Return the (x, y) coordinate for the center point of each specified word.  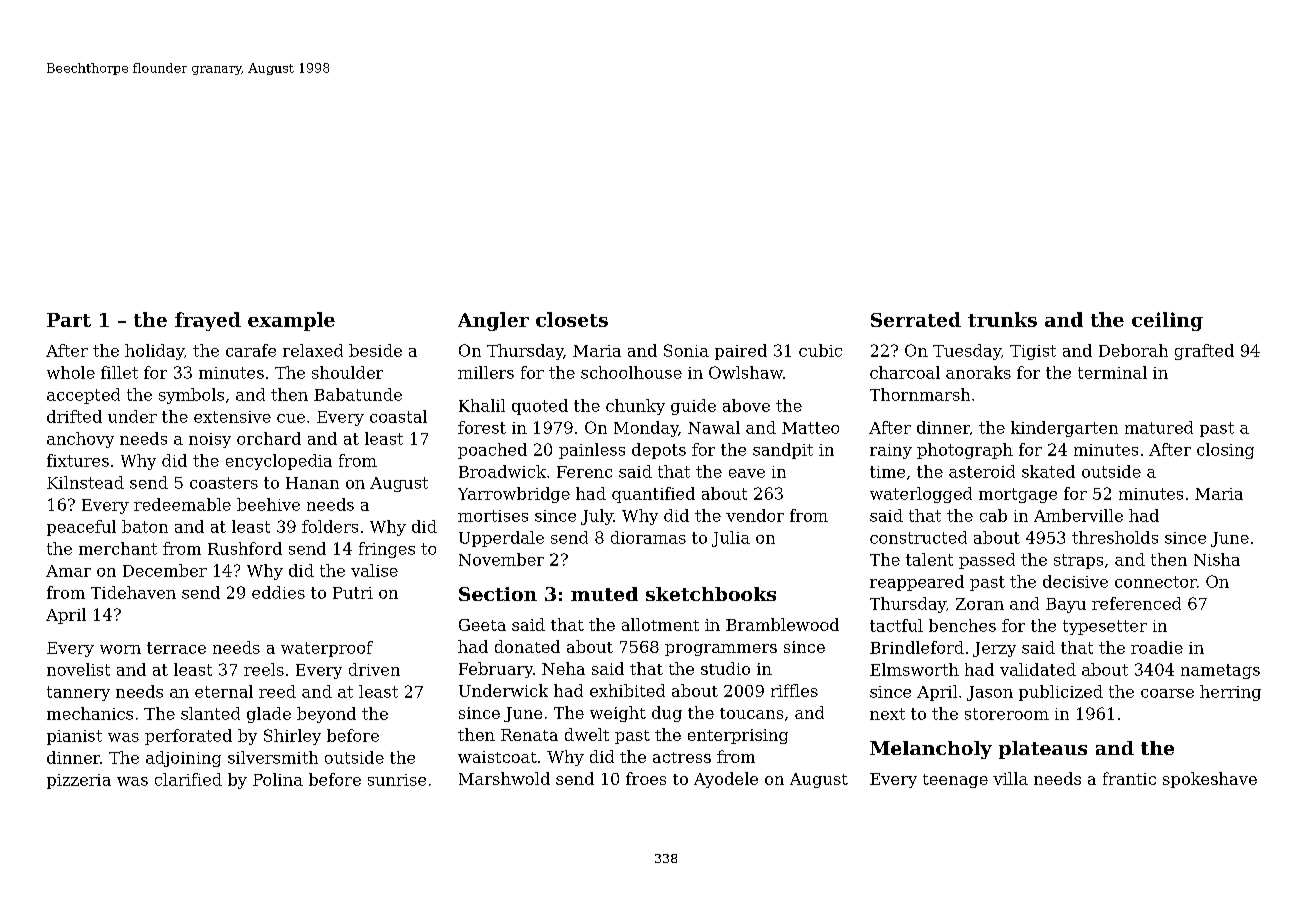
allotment (660, 624)
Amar (68, 571)
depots (659, 451)
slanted (210, 713)
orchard (269, 438)
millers (486, 372)
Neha (563, 668)
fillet (119, 372)
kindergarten (1064, 429)
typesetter (1105, 627)
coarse (1167, 693)
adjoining (183, 759)
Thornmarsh (920, 394)
